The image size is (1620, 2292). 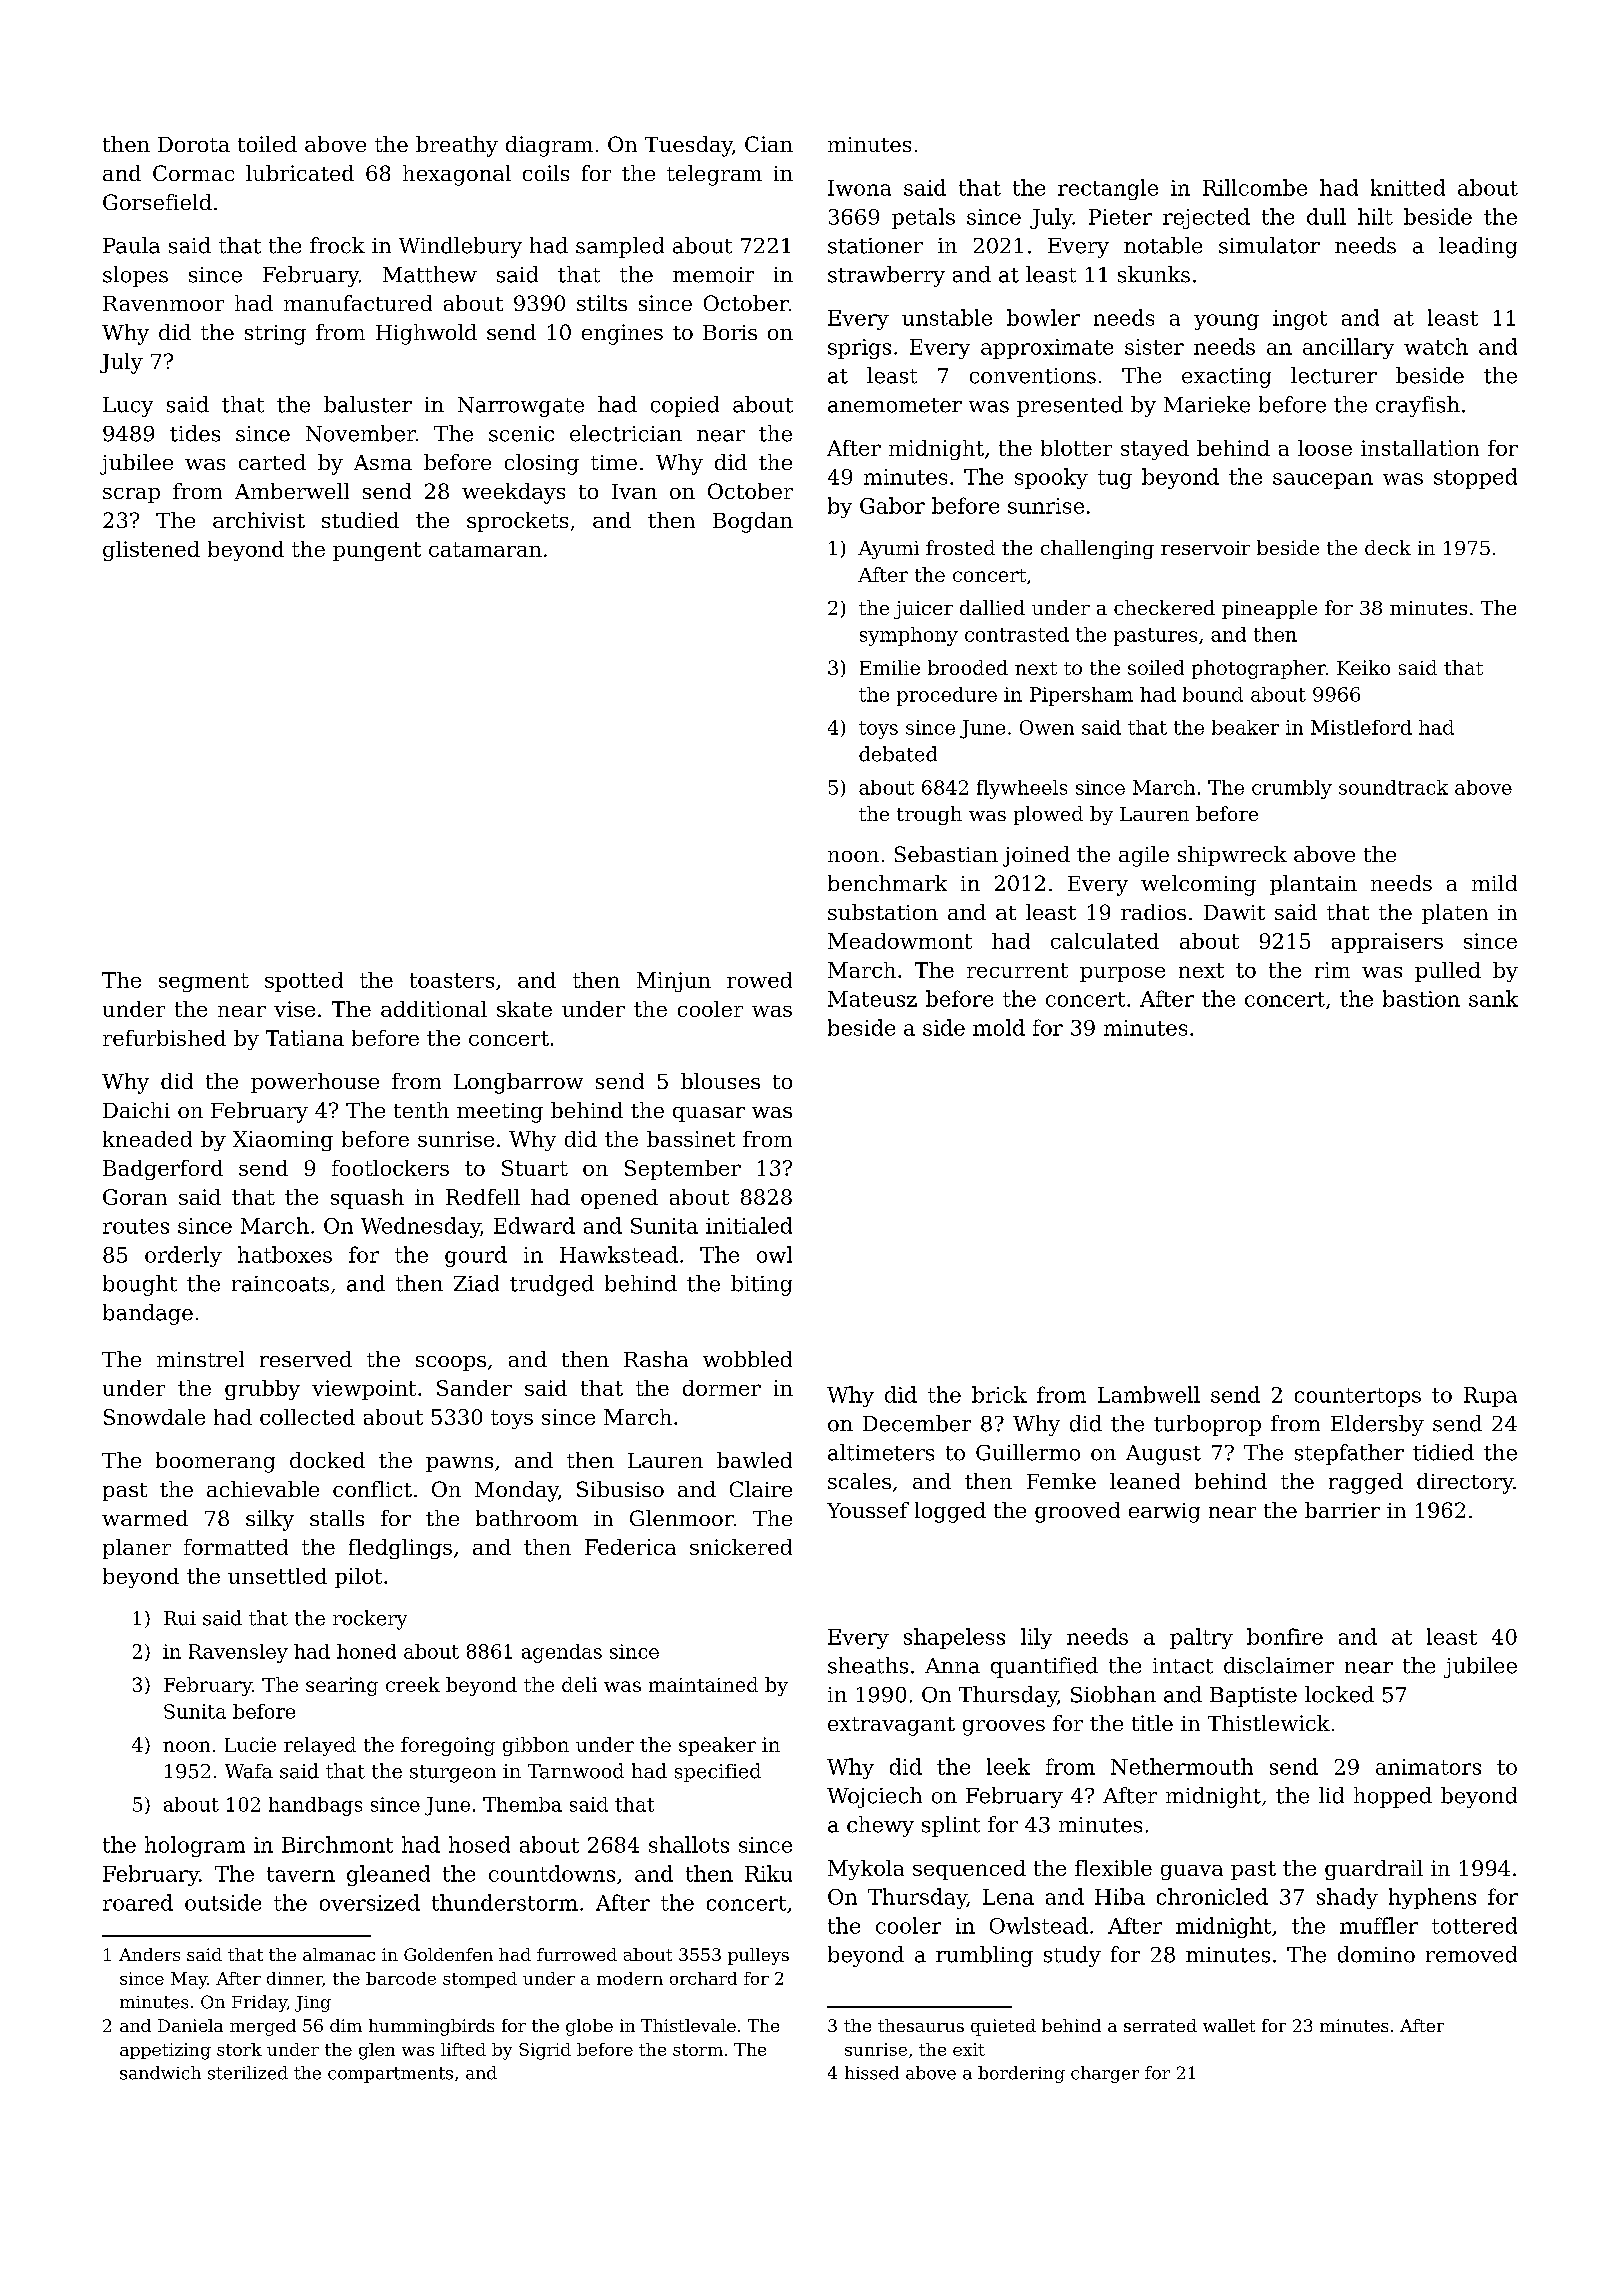 I want to click on glistened, so click(x=151, y=551).
